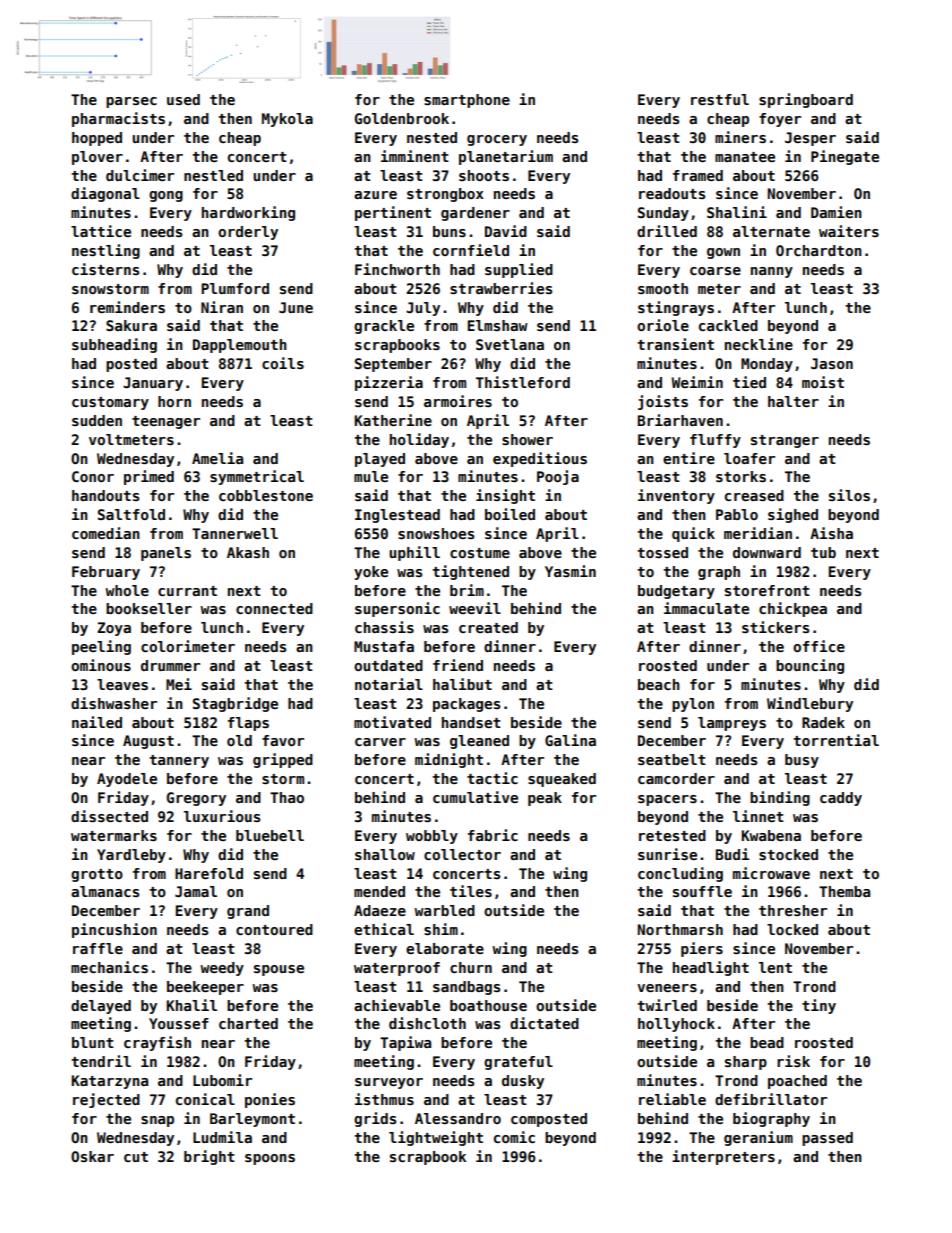 The width and height of the screenshot is (952, 1233). Describe the element at coordinates (235, 288) in the screenshot. I see `Plumford` at that location.
